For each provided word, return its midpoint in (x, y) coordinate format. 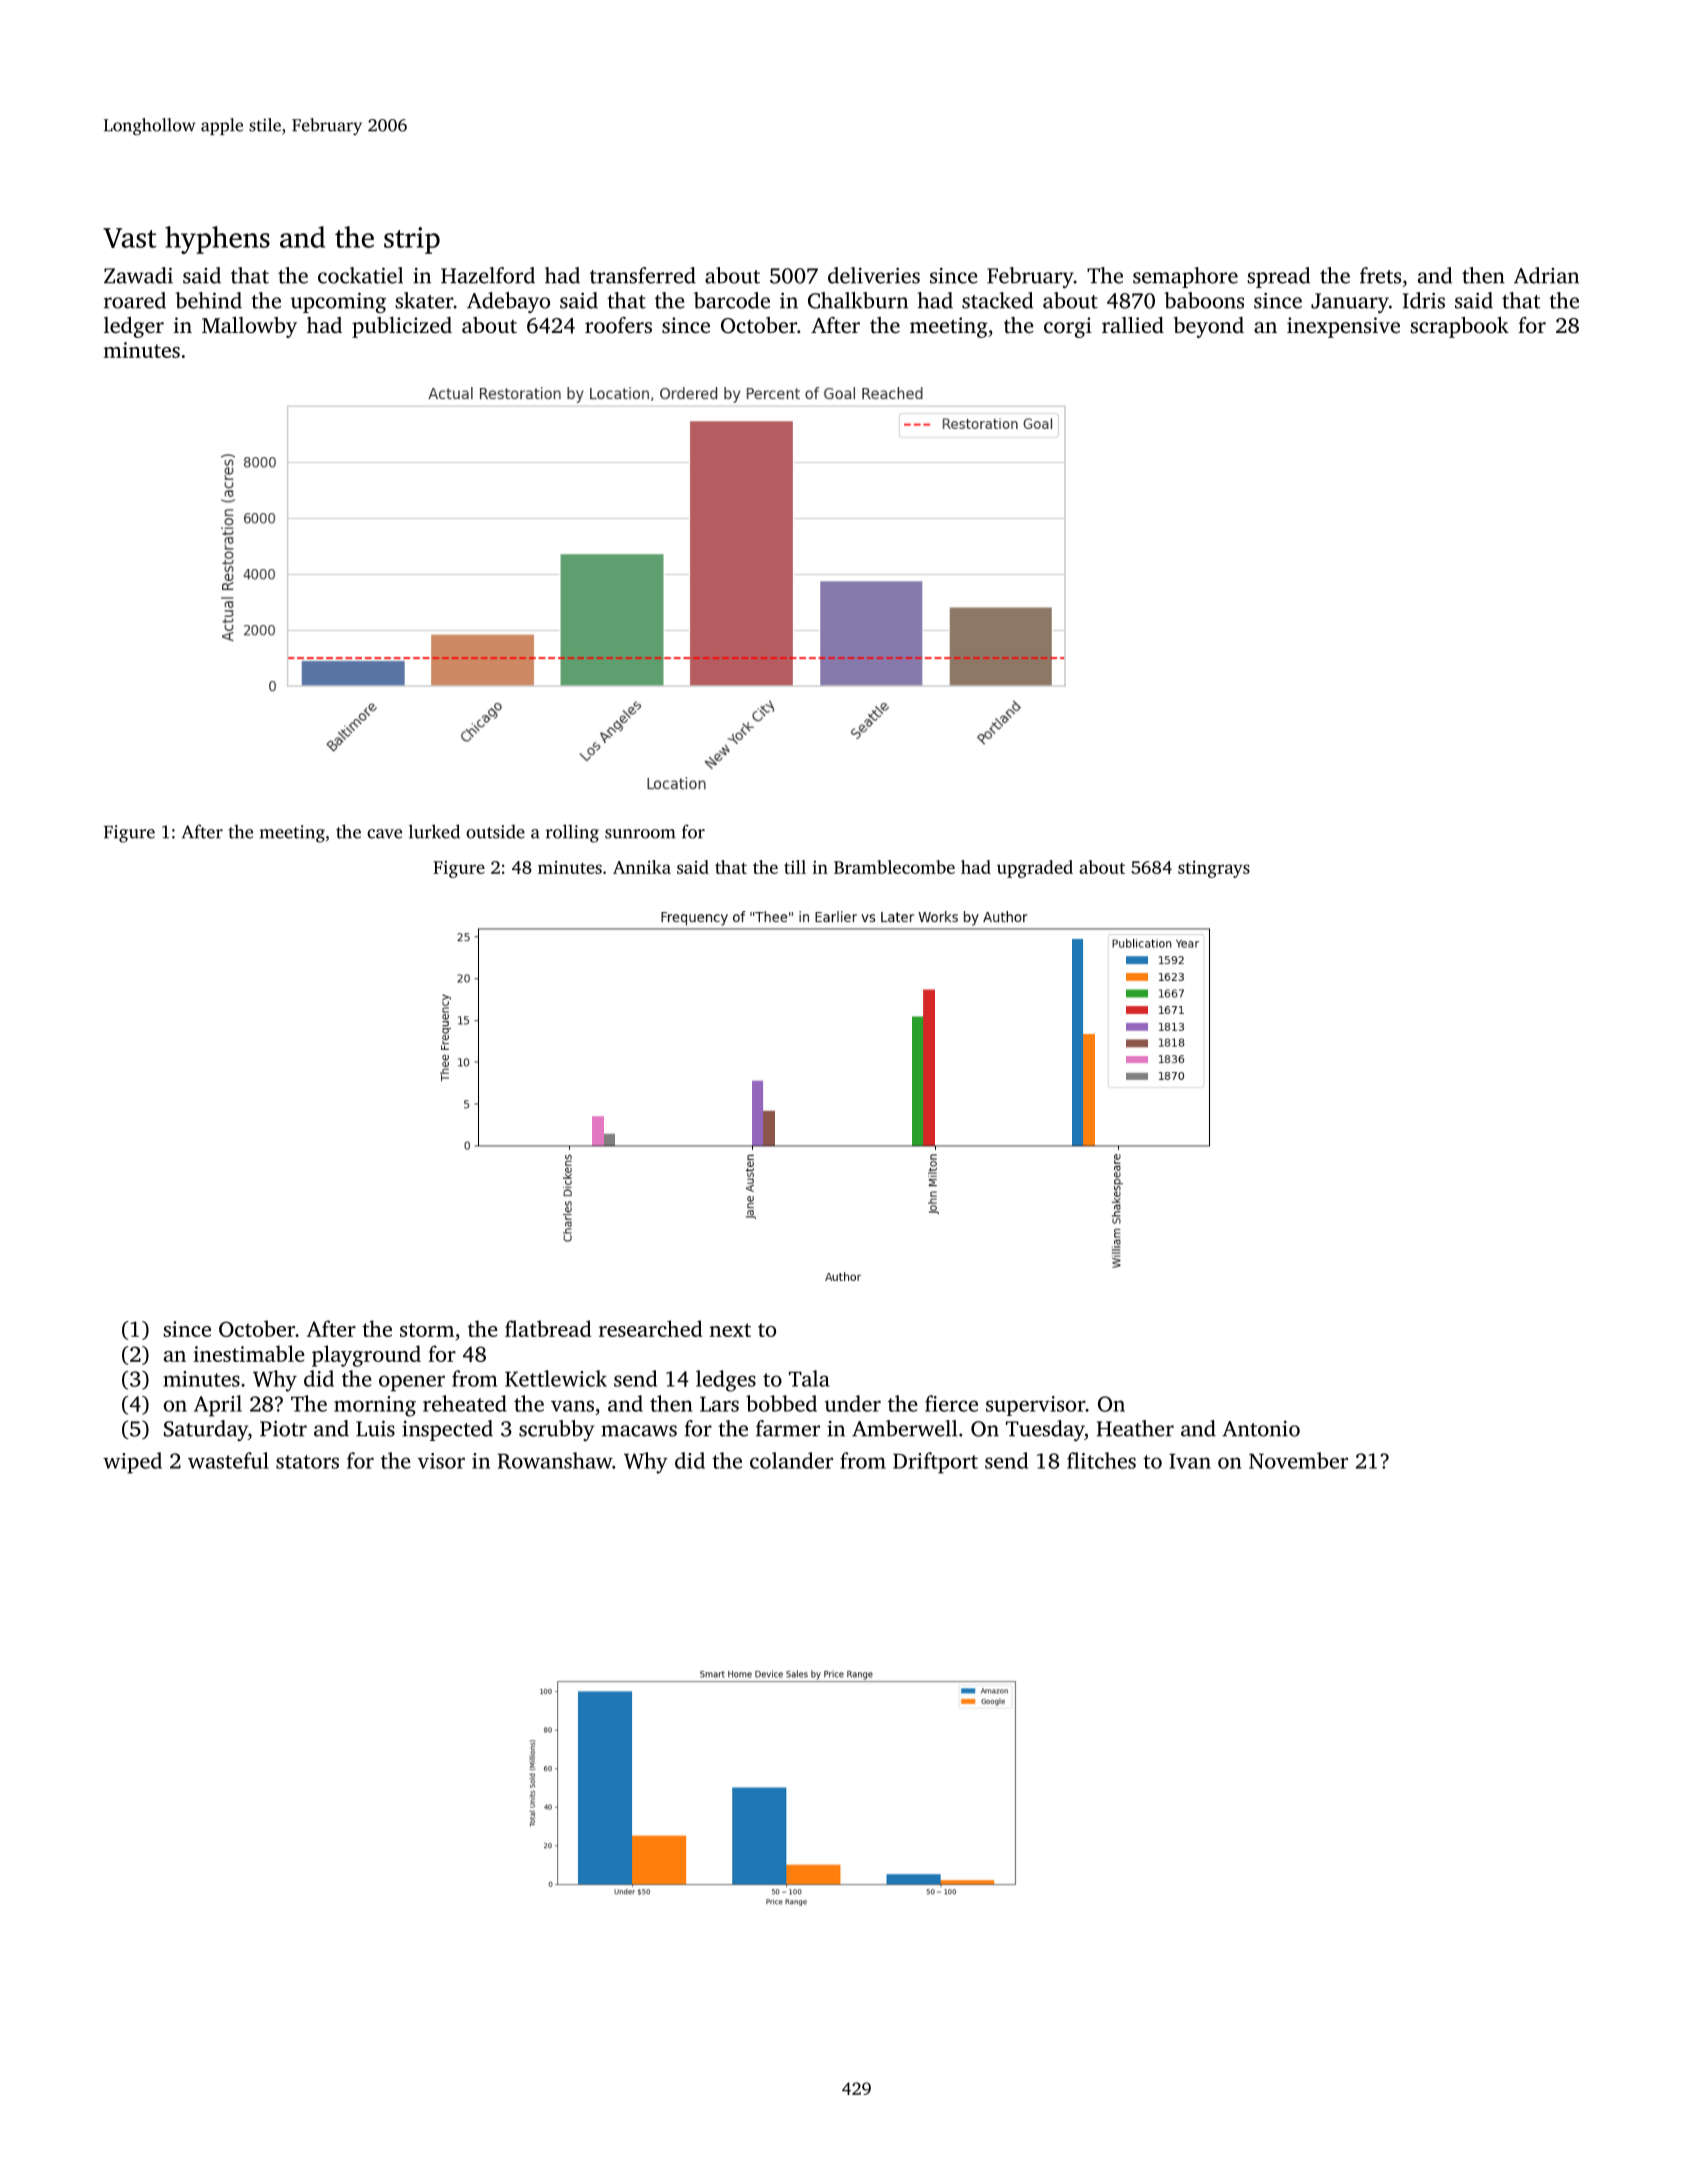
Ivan (1190, 1461)
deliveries (874, 275)
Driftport (935, 1463)
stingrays (1214, 869)
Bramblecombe (894, 867)
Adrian (1546, 275)
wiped (132, 1463)
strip (412, 240)
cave (384, 834)
